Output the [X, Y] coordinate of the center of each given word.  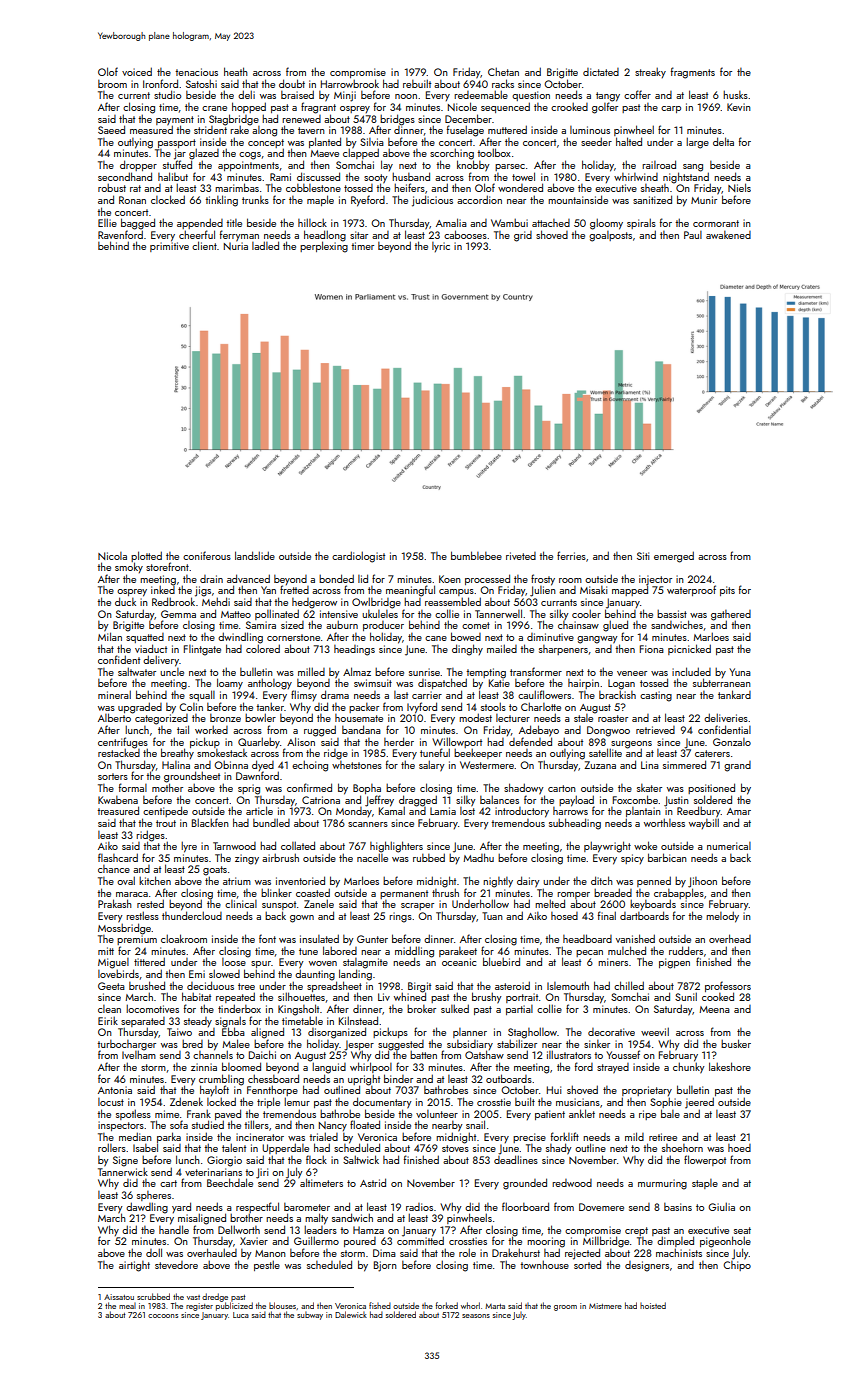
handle [174, 1229]
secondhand [125, 176]
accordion [479, 199]
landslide [255, 555]
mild [634, 1136]
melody [722, 917]
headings [354, 650]
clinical [241, 904]
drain [211, 579]
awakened [728, 235]
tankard [734, 694]
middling [414, 952]
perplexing [324, 247]
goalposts [610, 236]
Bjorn [385, 1266]
